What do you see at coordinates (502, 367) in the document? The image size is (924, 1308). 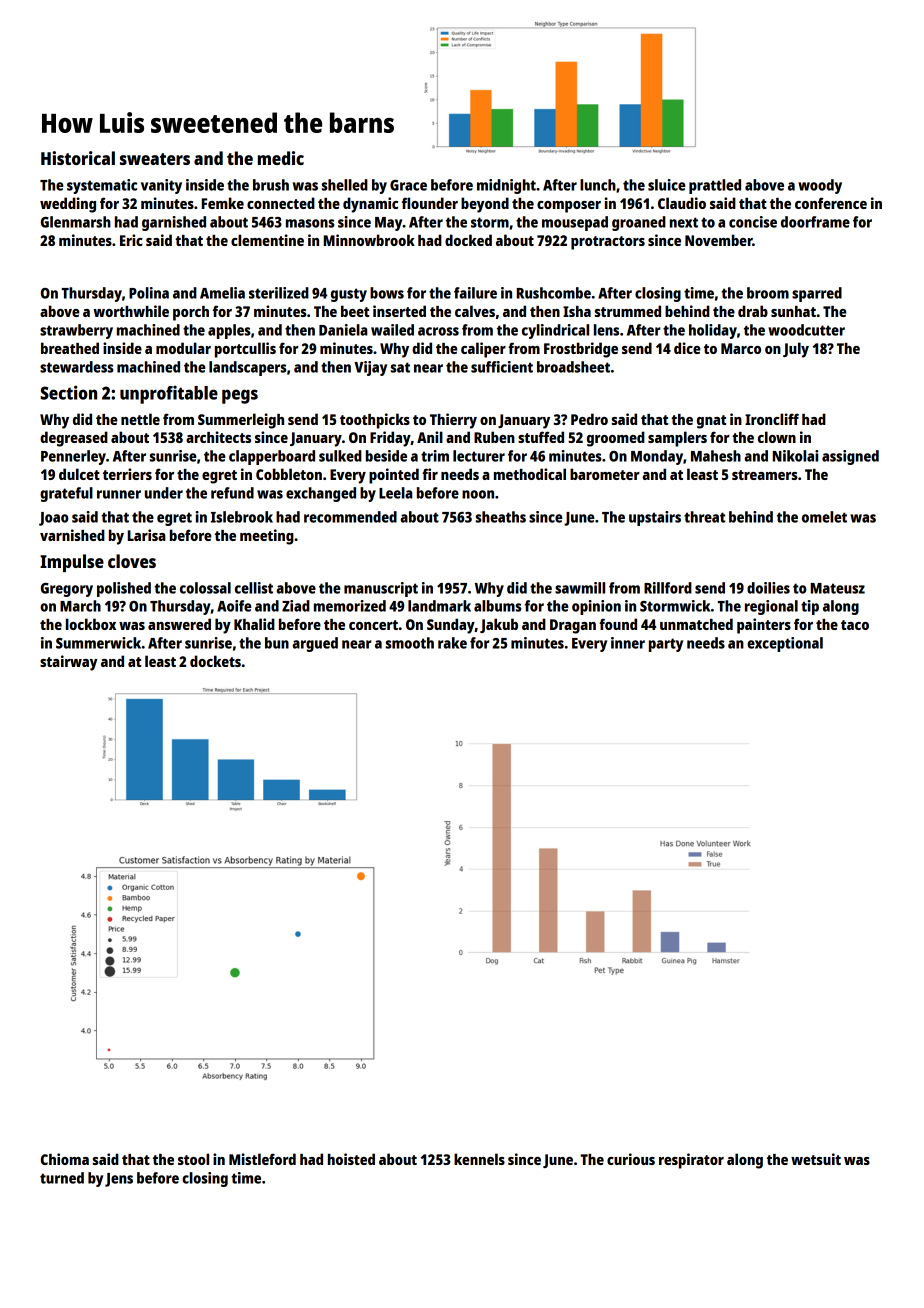 I see `sufficient` at bounding box center [502, 367].
